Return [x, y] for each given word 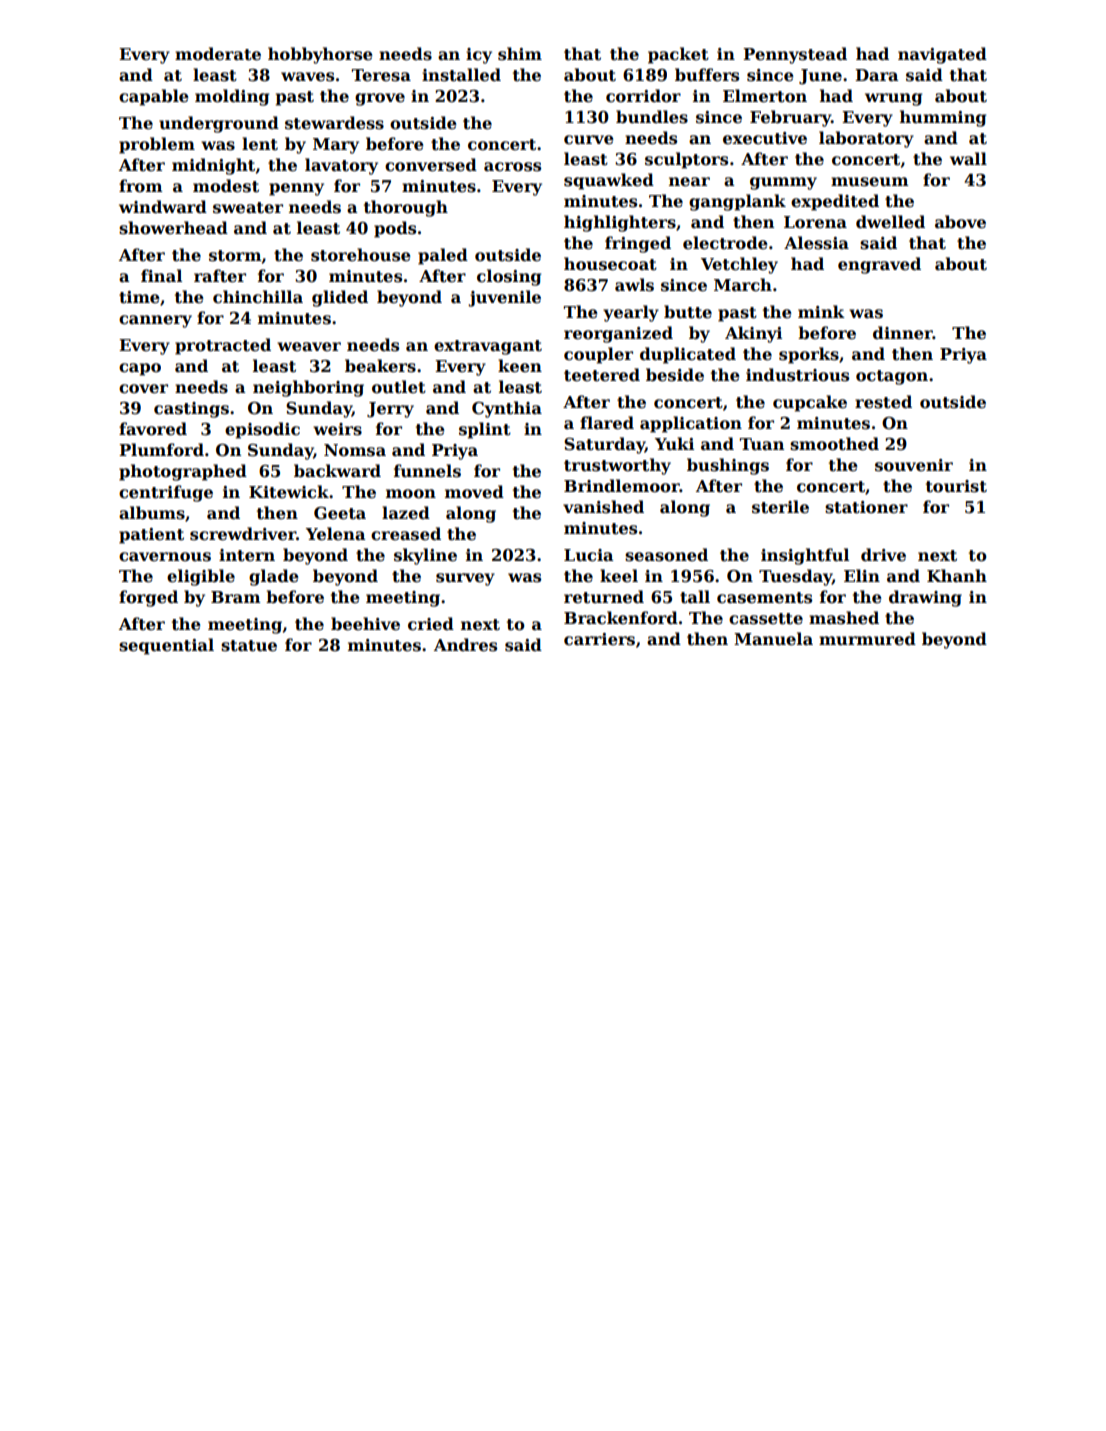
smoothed [834, 444]
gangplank [737, 202]
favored [153, 429]
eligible [201, 577]
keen [520, 366]
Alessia [816, 243]
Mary [336, 146]
